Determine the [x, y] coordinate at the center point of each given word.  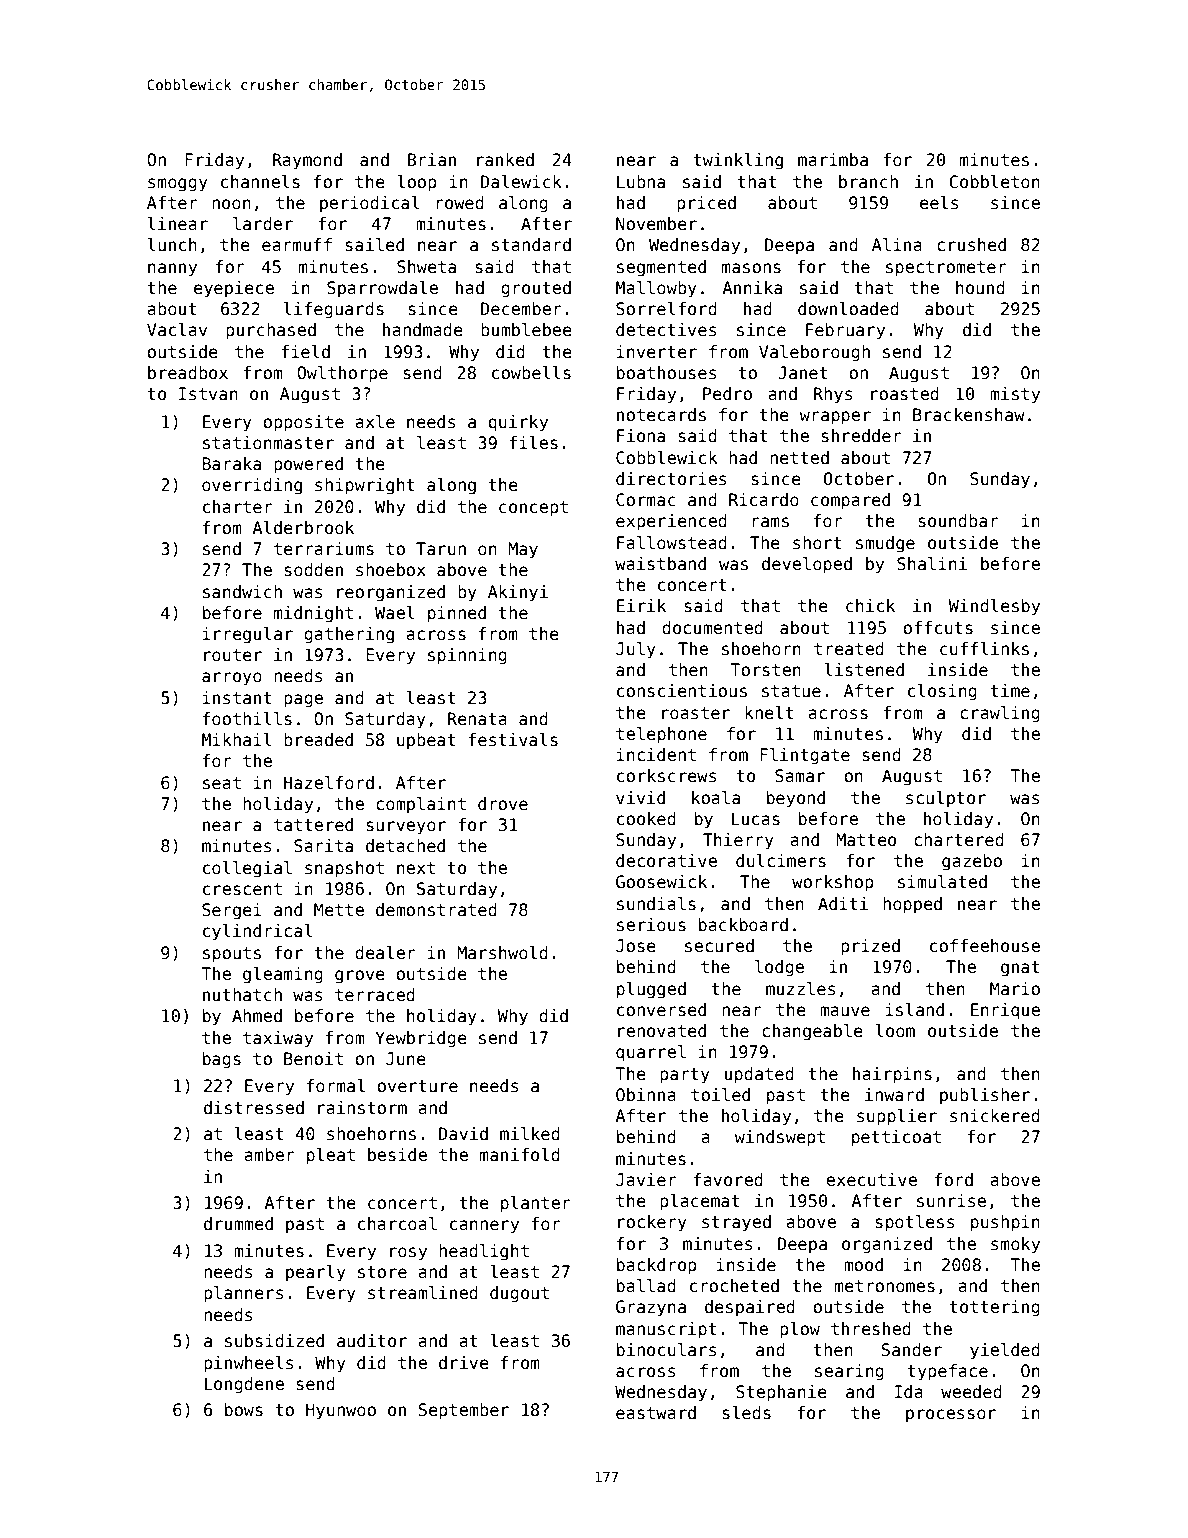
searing [849, 1372]
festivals [513, 740]
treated [849, 649]
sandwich [242, 592]
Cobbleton [994, 182]
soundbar [958, 521]
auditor [372, 1341]
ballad [646, 1286]
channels [260, 182]
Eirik [641, 605]
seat [222, 783]
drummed [238, 1224]
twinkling [738, 161]
